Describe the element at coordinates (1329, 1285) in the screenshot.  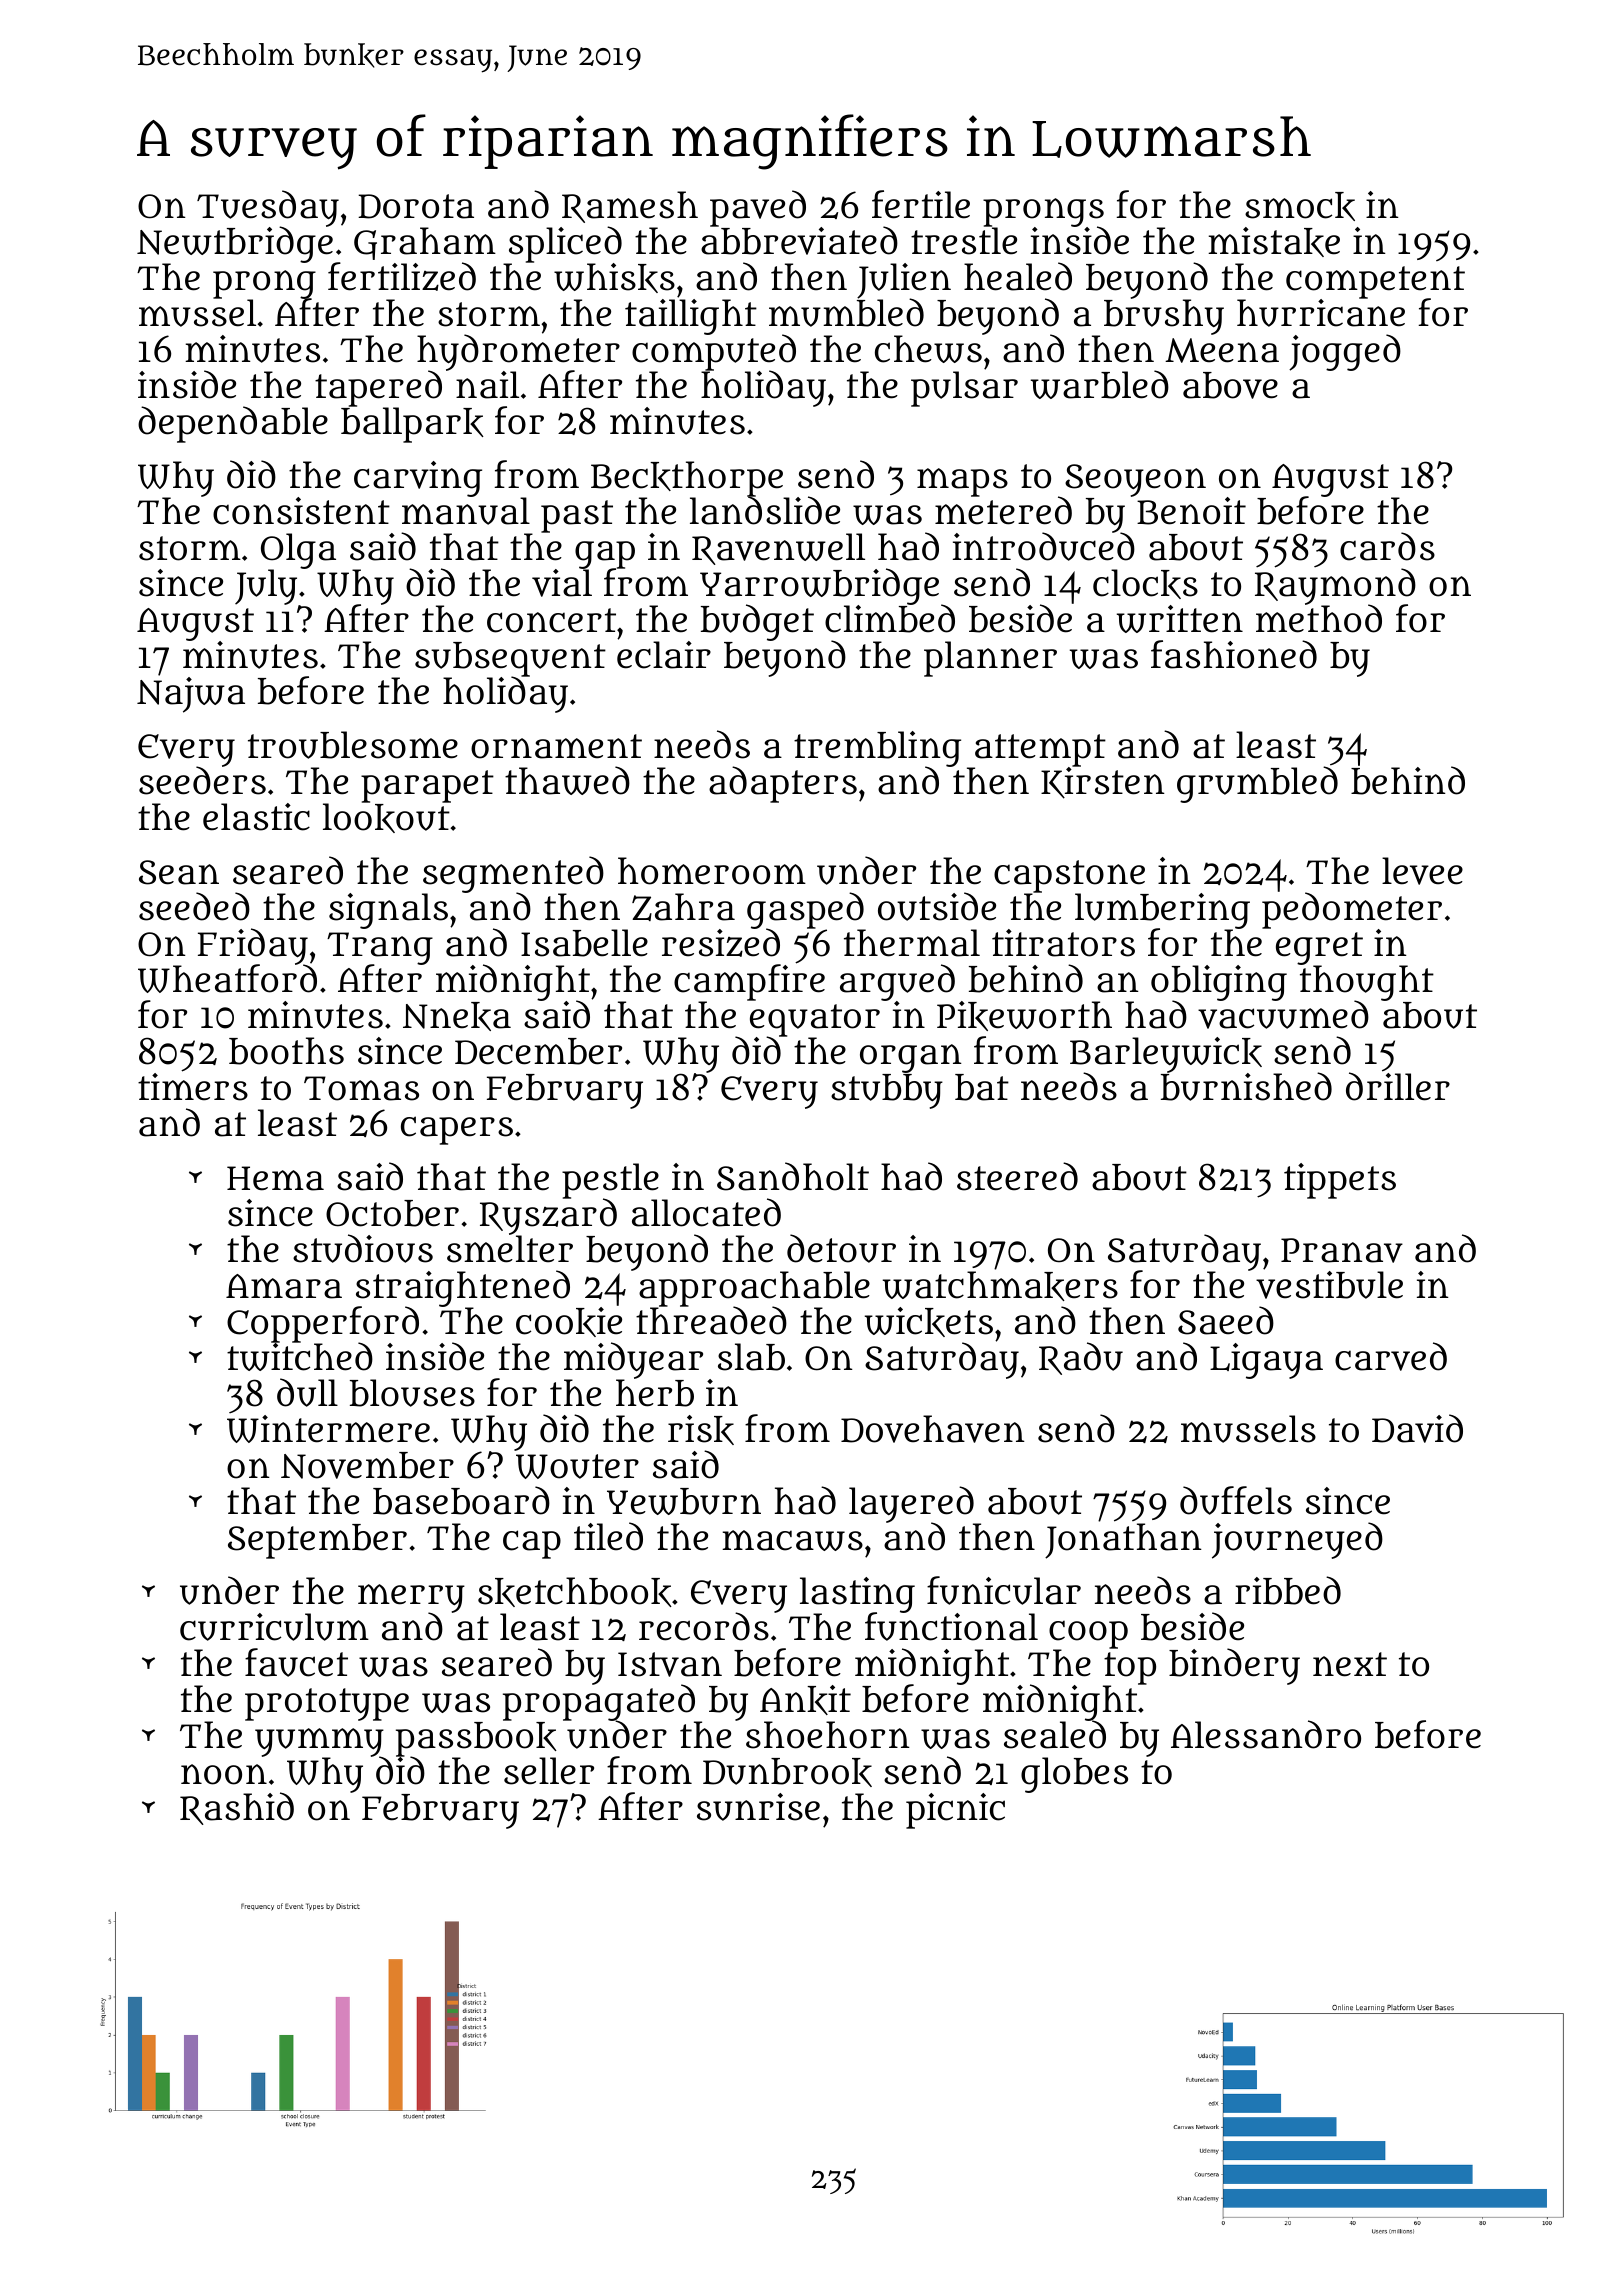
I see `vestibule` at that location.
